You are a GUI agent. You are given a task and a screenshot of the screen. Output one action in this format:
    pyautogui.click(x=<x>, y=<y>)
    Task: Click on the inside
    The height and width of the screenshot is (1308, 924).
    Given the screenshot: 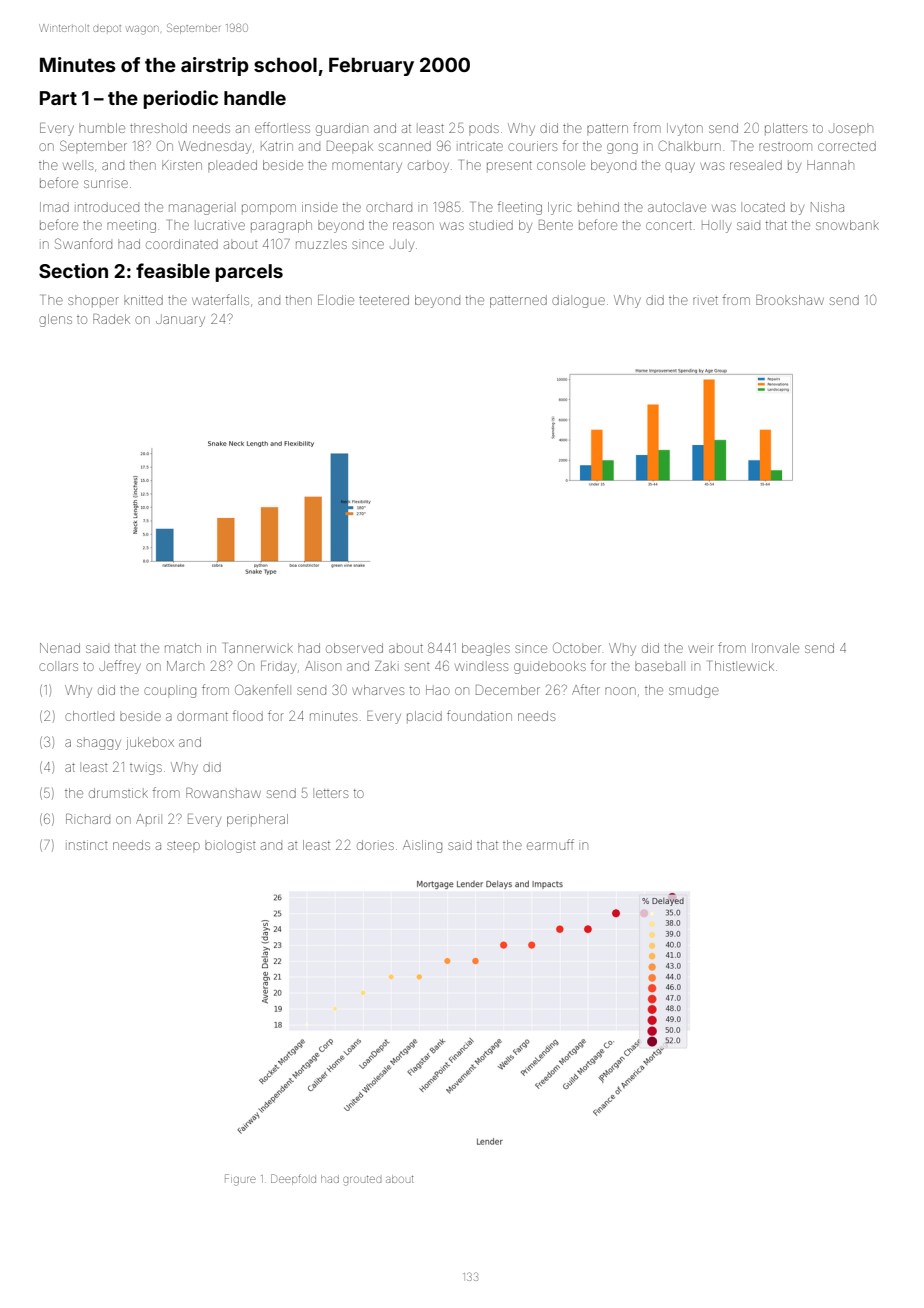 What is the action you would take?
    pyautogui.click(x=320, y=207)
